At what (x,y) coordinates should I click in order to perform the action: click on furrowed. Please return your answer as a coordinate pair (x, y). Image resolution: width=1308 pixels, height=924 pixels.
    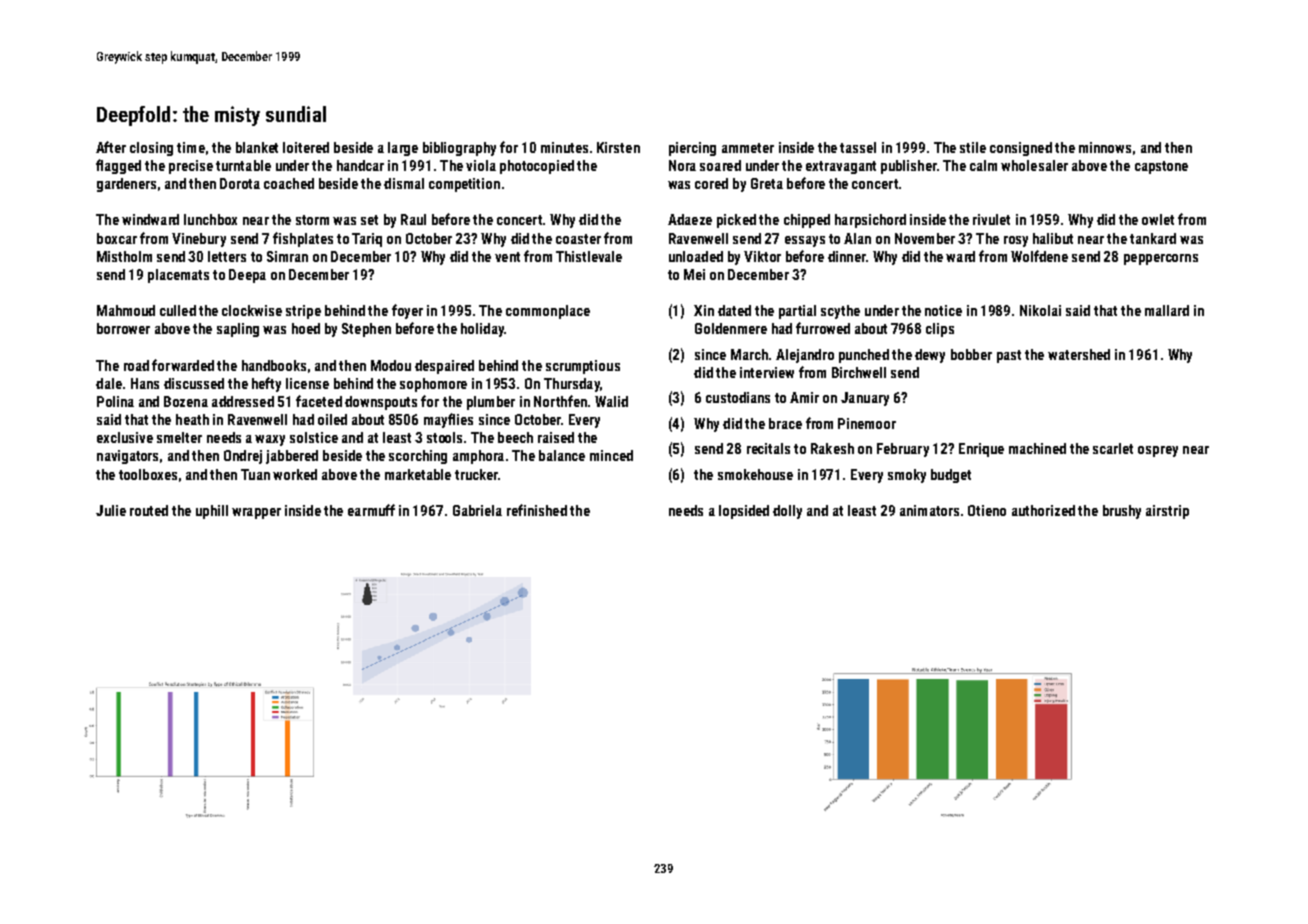
    Looking at the image, I should click on (823, 328).
